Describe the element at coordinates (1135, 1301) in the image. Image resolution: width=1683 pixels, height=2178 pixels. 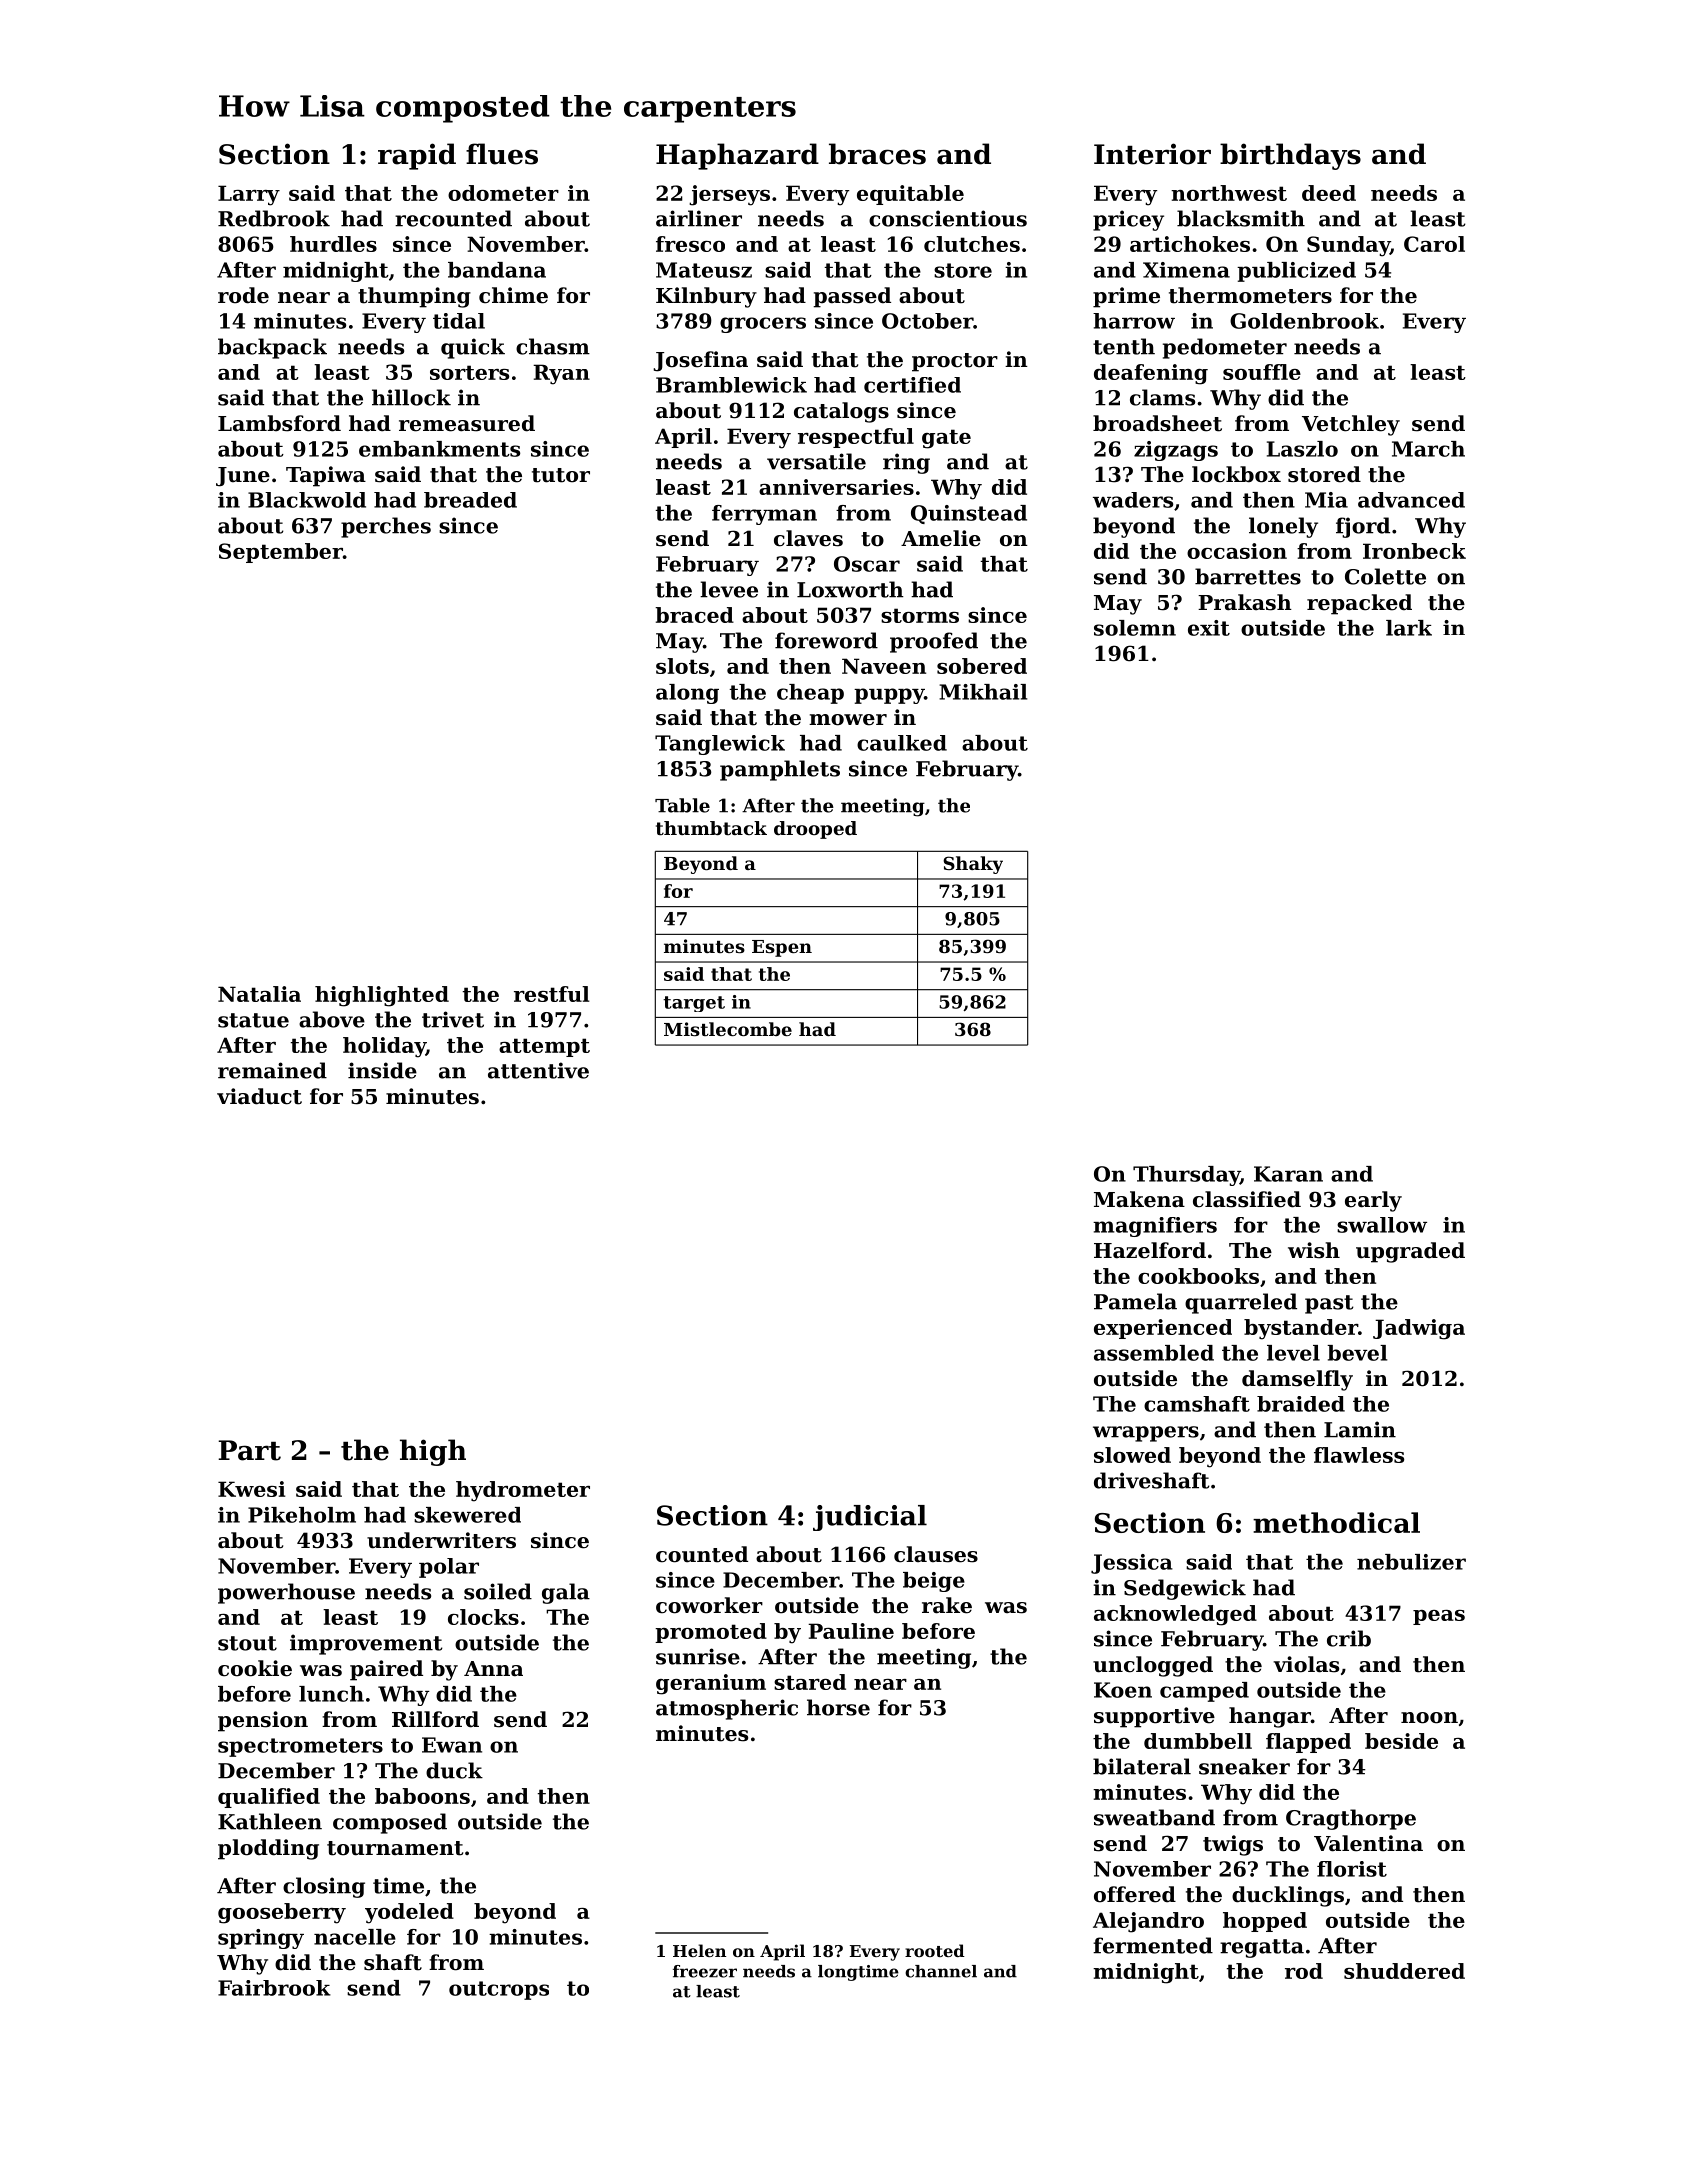
I see `Pamela` at that location.
